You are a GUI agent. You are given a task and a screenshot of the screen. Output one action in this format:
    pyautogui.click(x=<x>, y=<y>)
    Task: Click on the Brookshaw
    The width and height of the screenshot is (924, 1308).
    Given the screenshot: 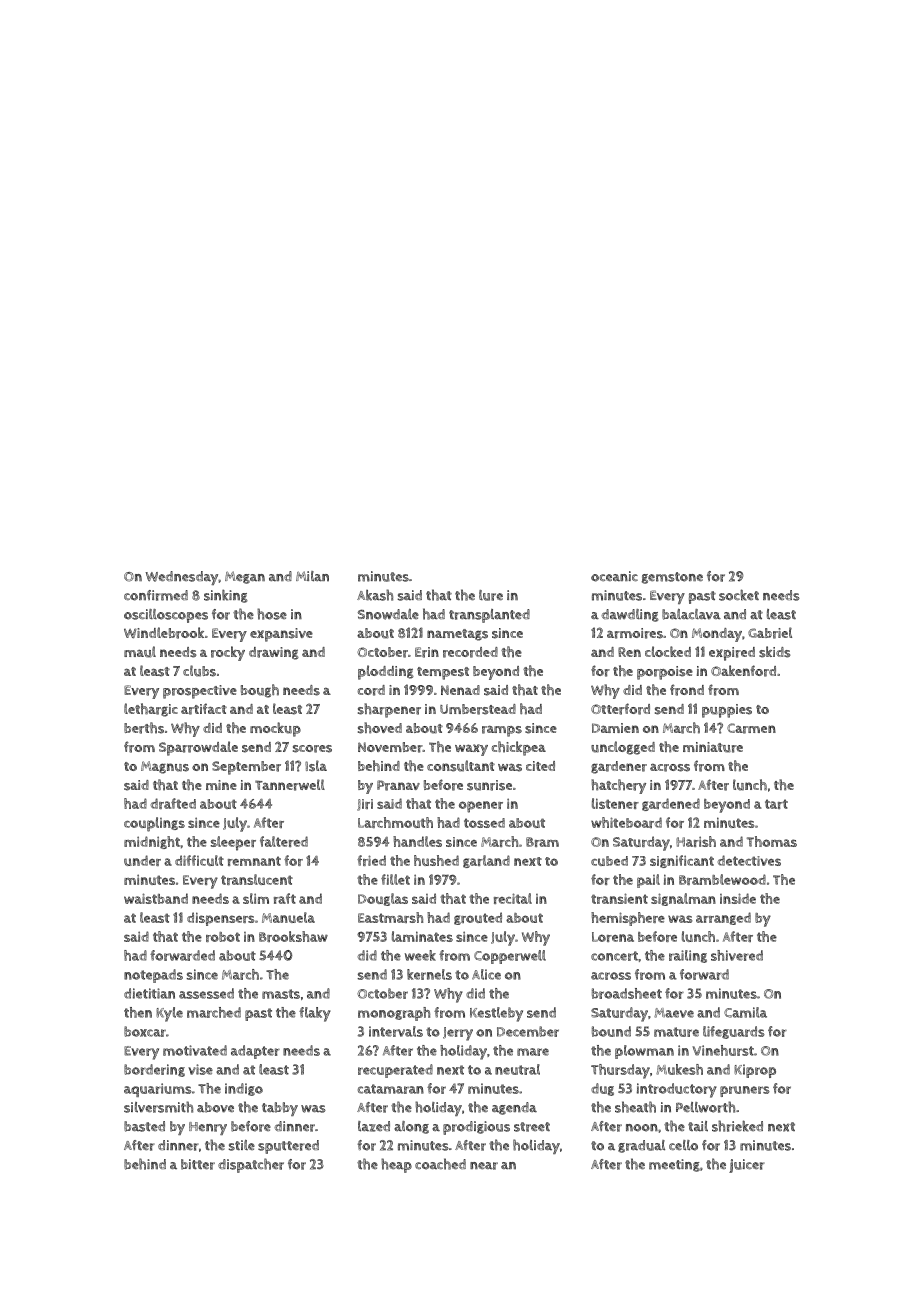 What is the action you would take?
    pyautogui.click(x=293, y=936)
